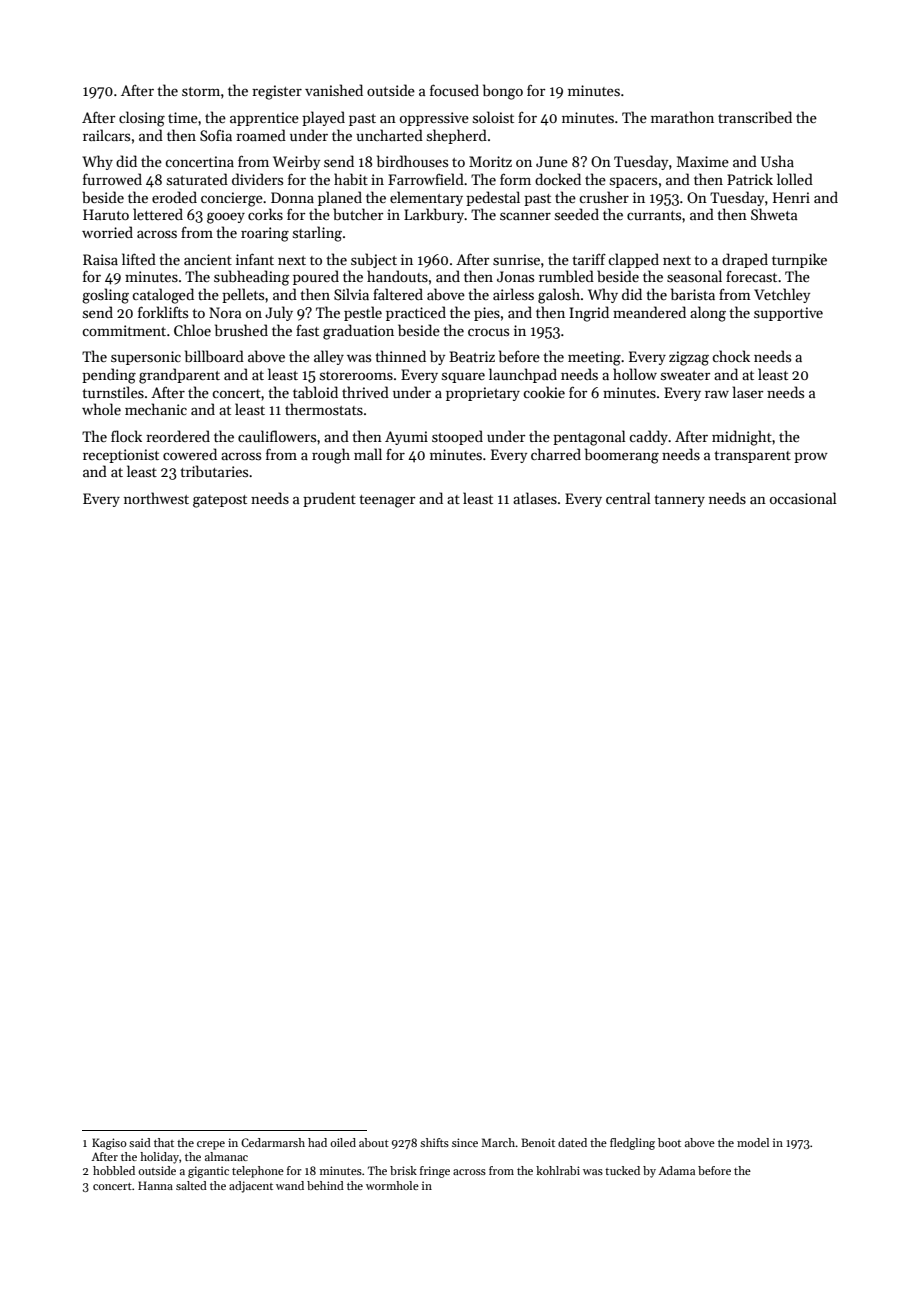  What do you see at coordinates (755, 117) in the screenshot?
I see `transcribed` at bounding box center [755, 117].
